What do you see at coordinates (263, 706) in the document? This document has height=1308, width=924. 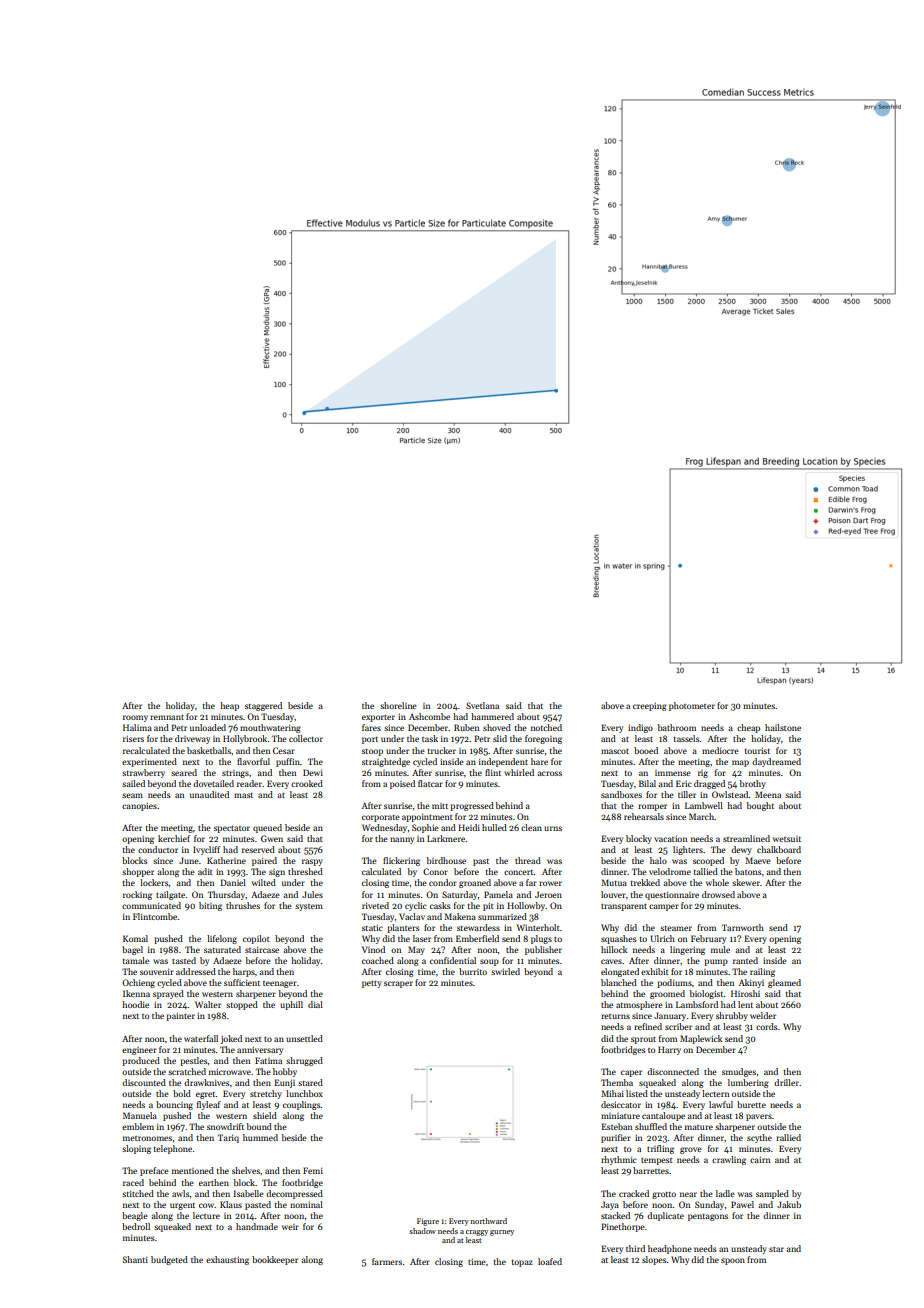 I see `staggered` at bounding box center [263, 706].
